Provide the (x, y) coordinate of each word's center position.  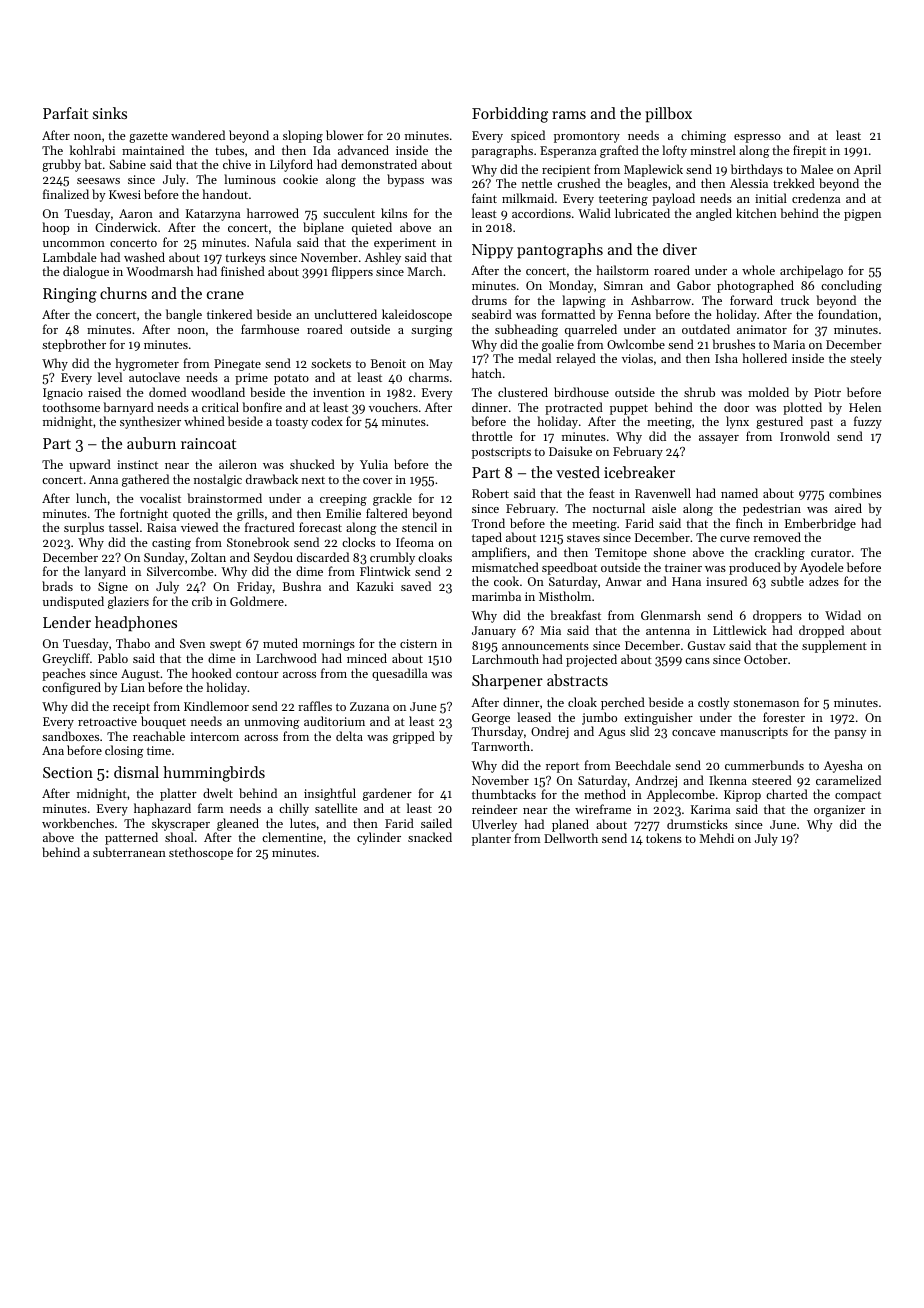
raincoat (208, 443)
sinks (110, 113)
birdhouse (581, 392)
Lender (67, 622)
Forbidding (510, 115)
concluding (851, 286)
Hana (686, 581)
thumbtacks (504, 794)
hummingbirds (214, 774)
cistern (418, 643)
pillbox (668, 114)
